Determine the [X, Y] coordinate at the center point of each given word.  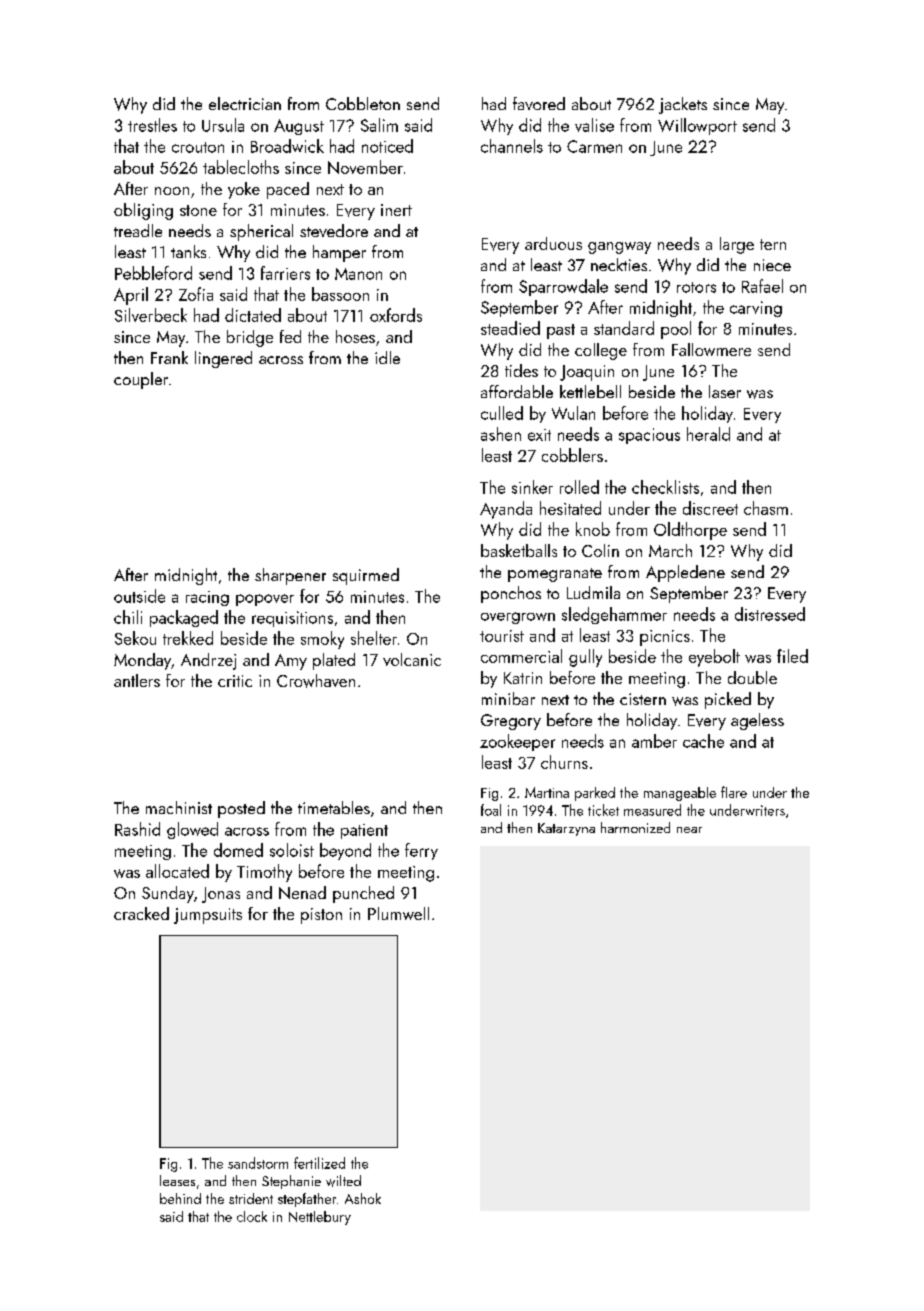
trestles [152, 125]
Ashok [363, 1198]
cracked [141, 913]
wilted [343, 1181]
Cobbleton [363, 103]
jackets [683, 105]
